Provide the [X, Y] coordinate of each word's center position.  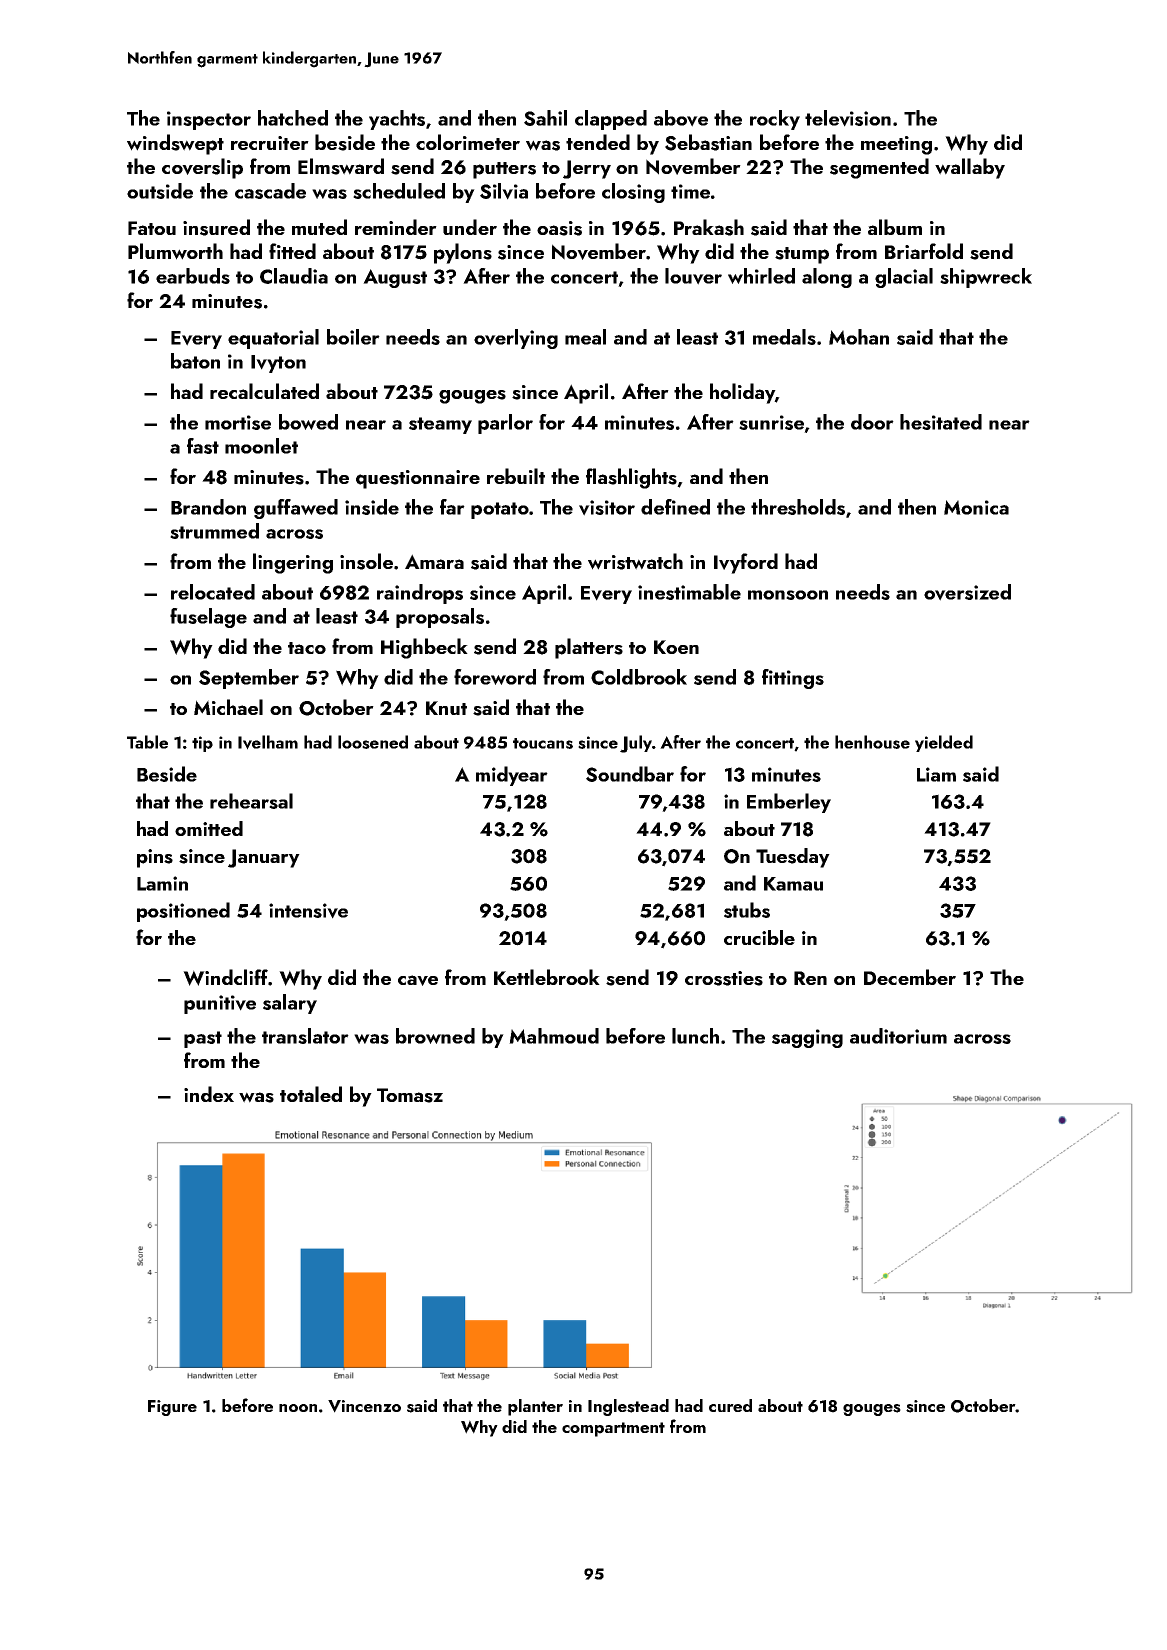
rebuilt [516, 476]
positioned [183, 912]
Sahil [545, 118]
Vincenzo [364, 1406]
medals [784, 337]
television [848, 118]
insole [366, 561]
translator [305, 1036]
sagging [807, 1038]
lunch [695, 1036]
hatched [293, 118]
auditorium [898, 1036]
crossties [724, 978]
